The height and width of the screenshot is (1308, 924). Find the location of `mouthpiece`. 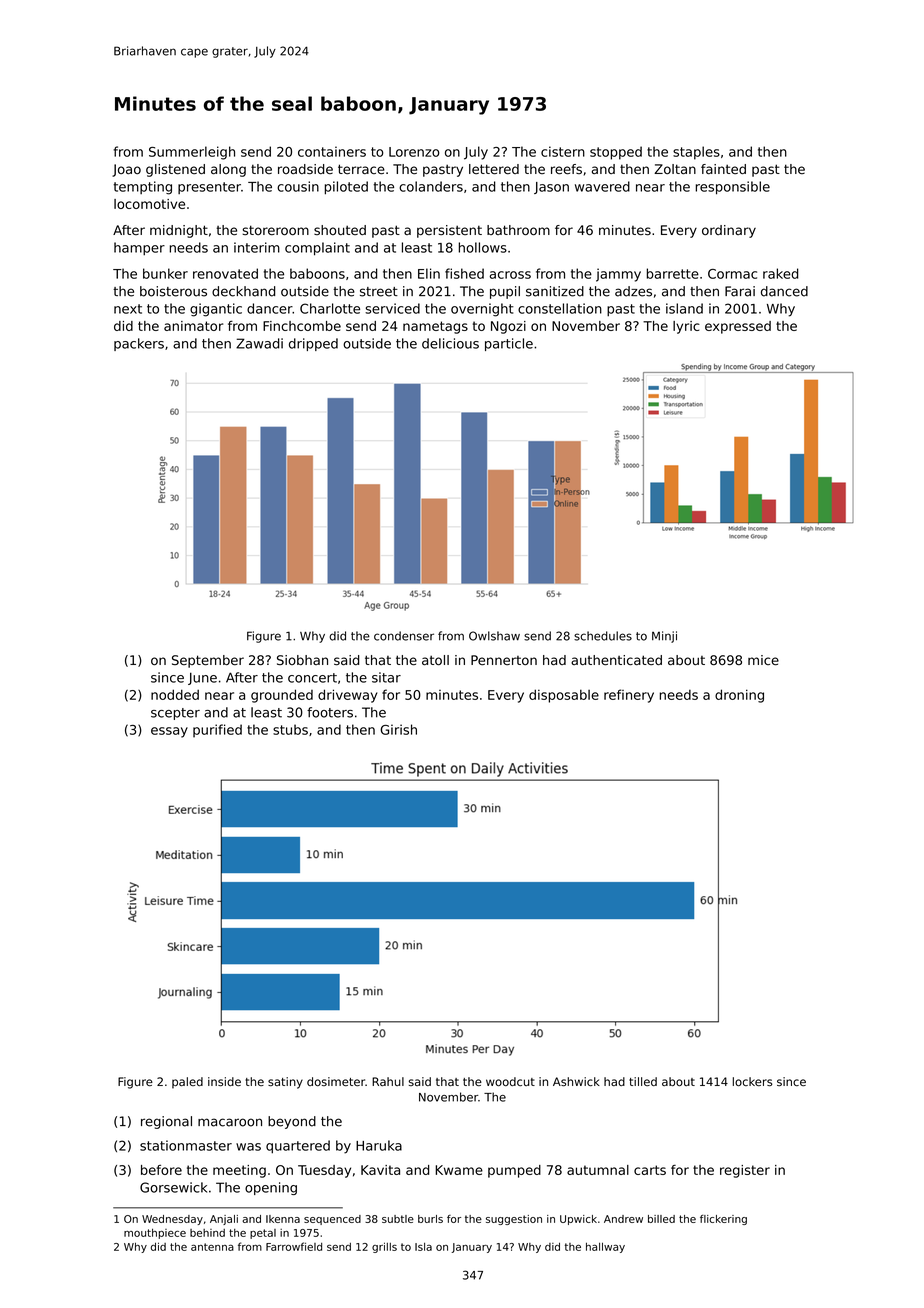

mouthpiece is located at coordinates (155, 1234).
